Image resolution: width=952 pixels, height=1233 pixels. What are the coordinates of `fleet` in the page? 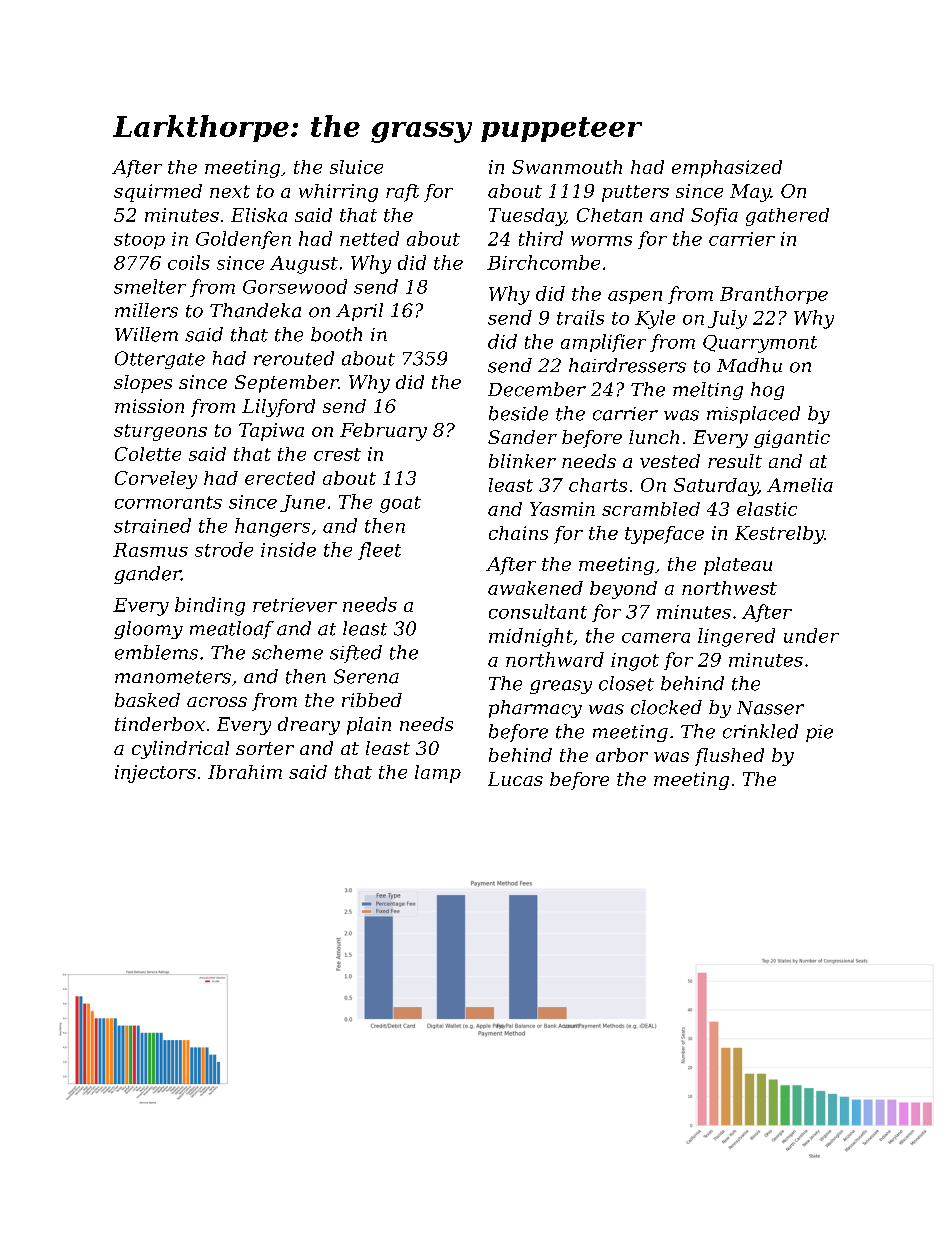 It's located at (379, 551).
